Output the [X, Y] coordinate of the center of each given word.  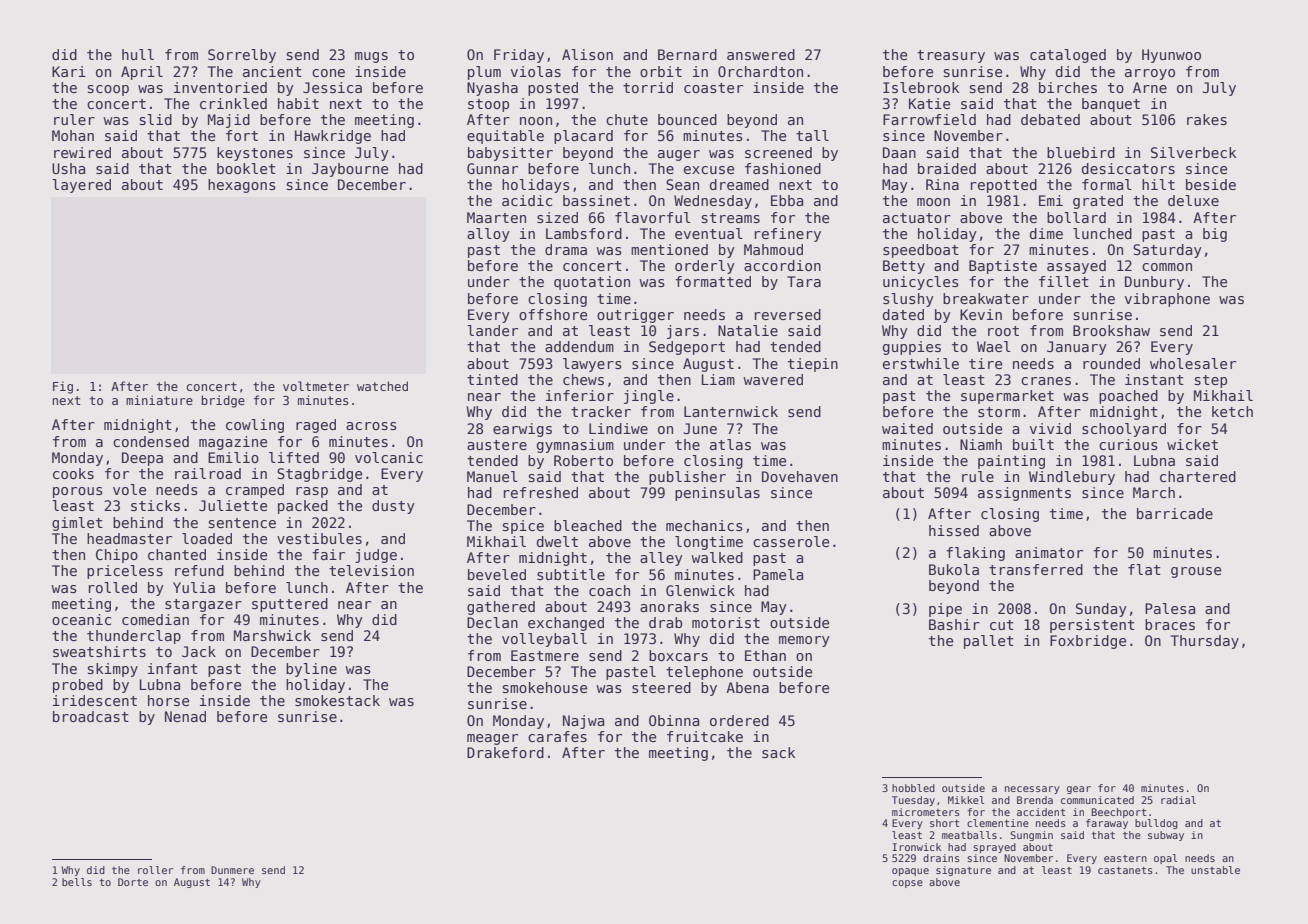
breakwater [986, 298]
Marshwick [272, 635]
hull [138, 54]
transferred [1036, 569]
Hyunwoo [1171, 56]
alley [661, 559]
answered [761, 54]
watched [382, 386]
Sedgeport [687, 348]
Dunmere [232, 870]
